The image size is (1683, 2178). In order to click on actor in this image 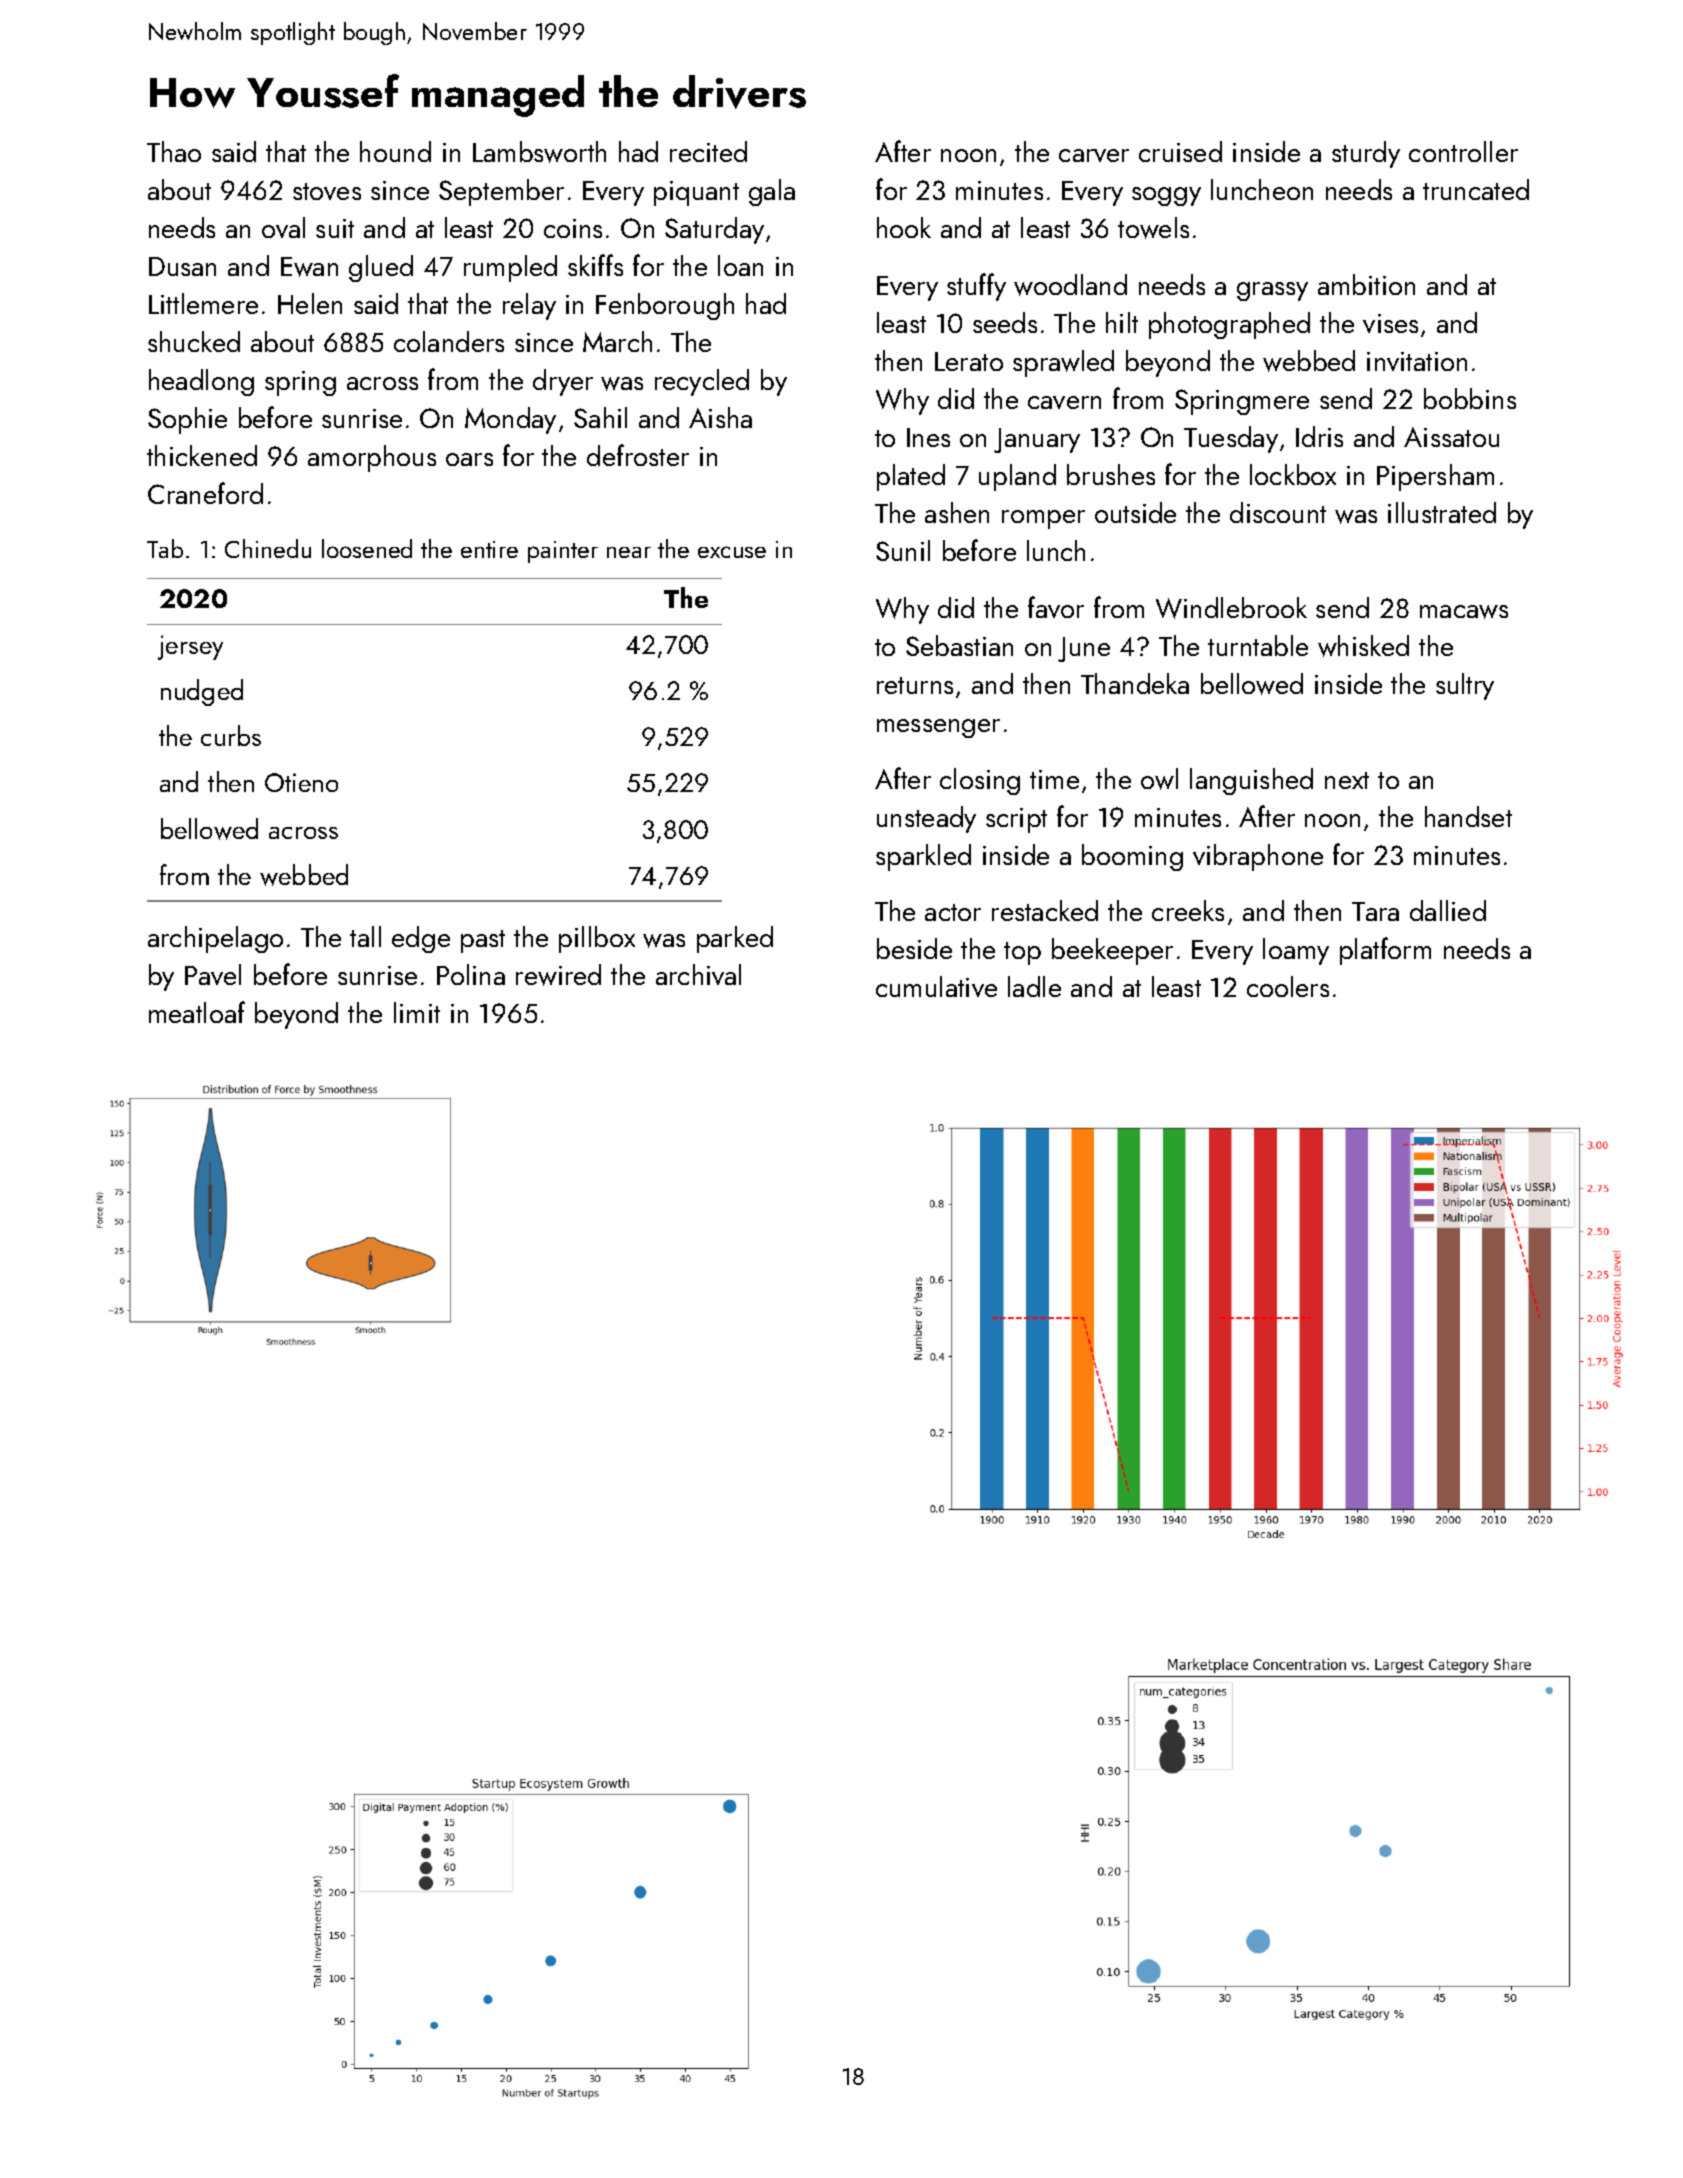, I will do `click(953, 912)`.
